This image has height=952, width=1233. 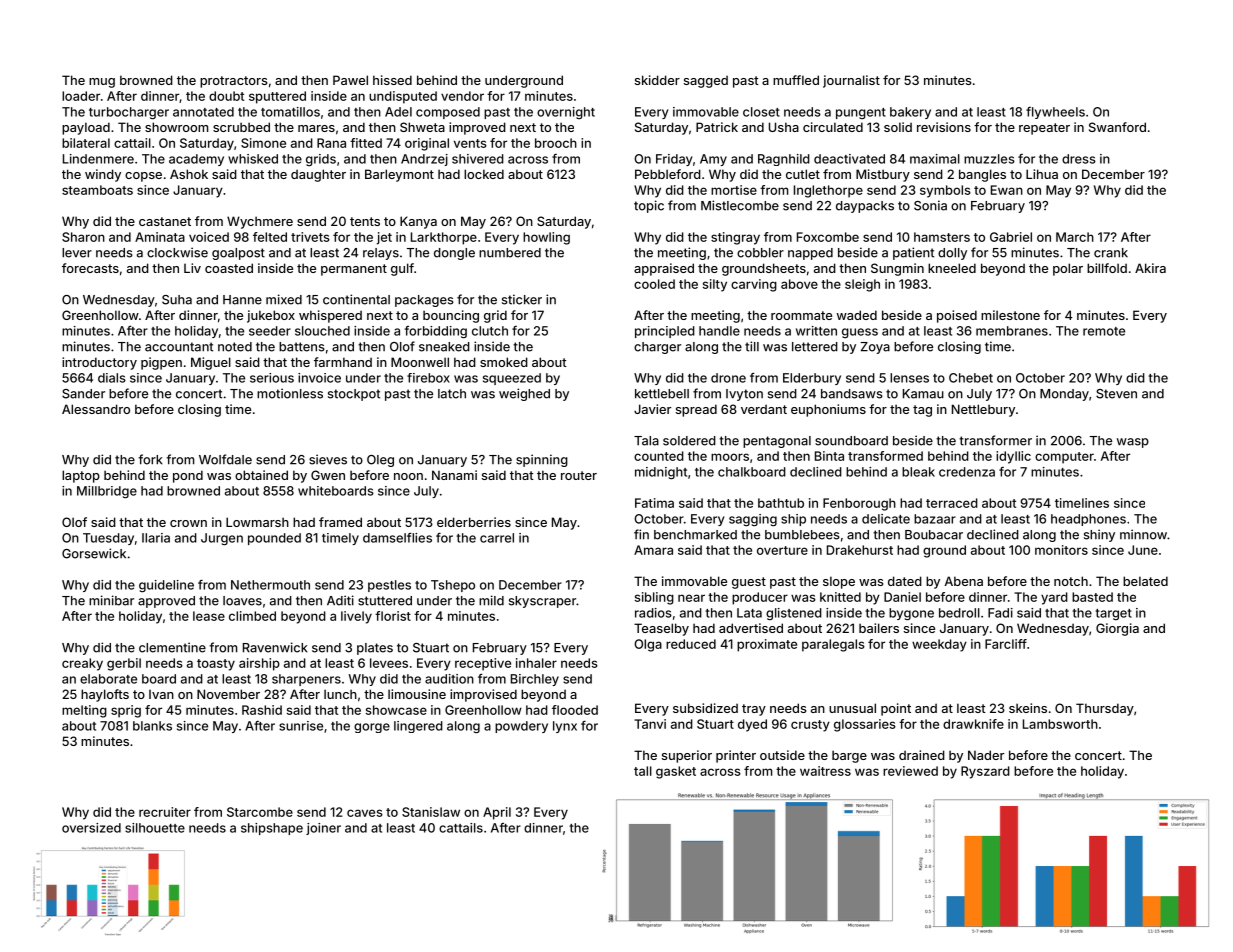 I want to click on skidder, so click(x=657, y=80).
